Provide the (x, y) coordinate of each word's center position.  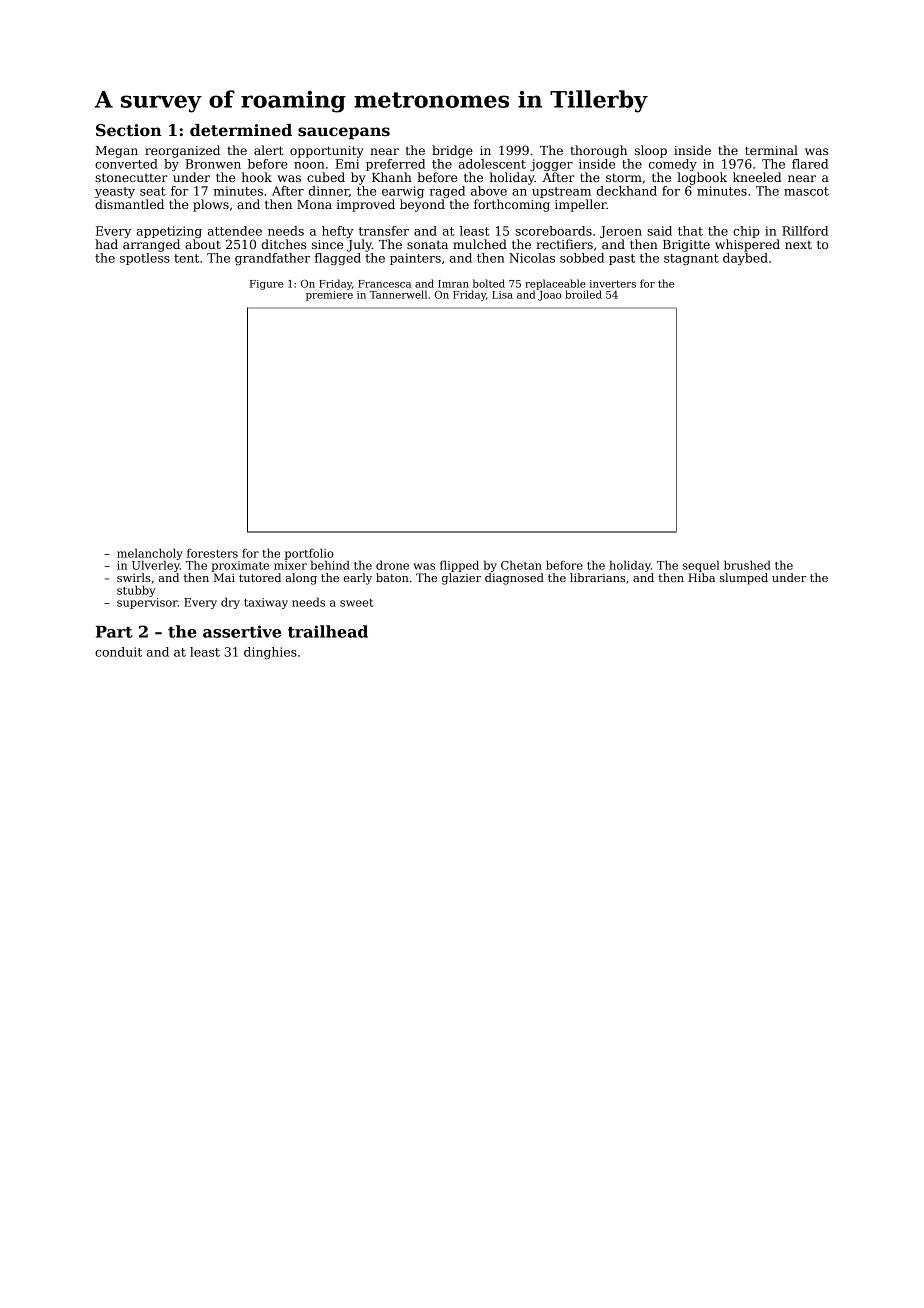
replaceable (555, 284)
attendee (235, 231)
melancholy (150, 554)
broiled (583, 294)
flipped (459, 566)
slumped (744, 579)
